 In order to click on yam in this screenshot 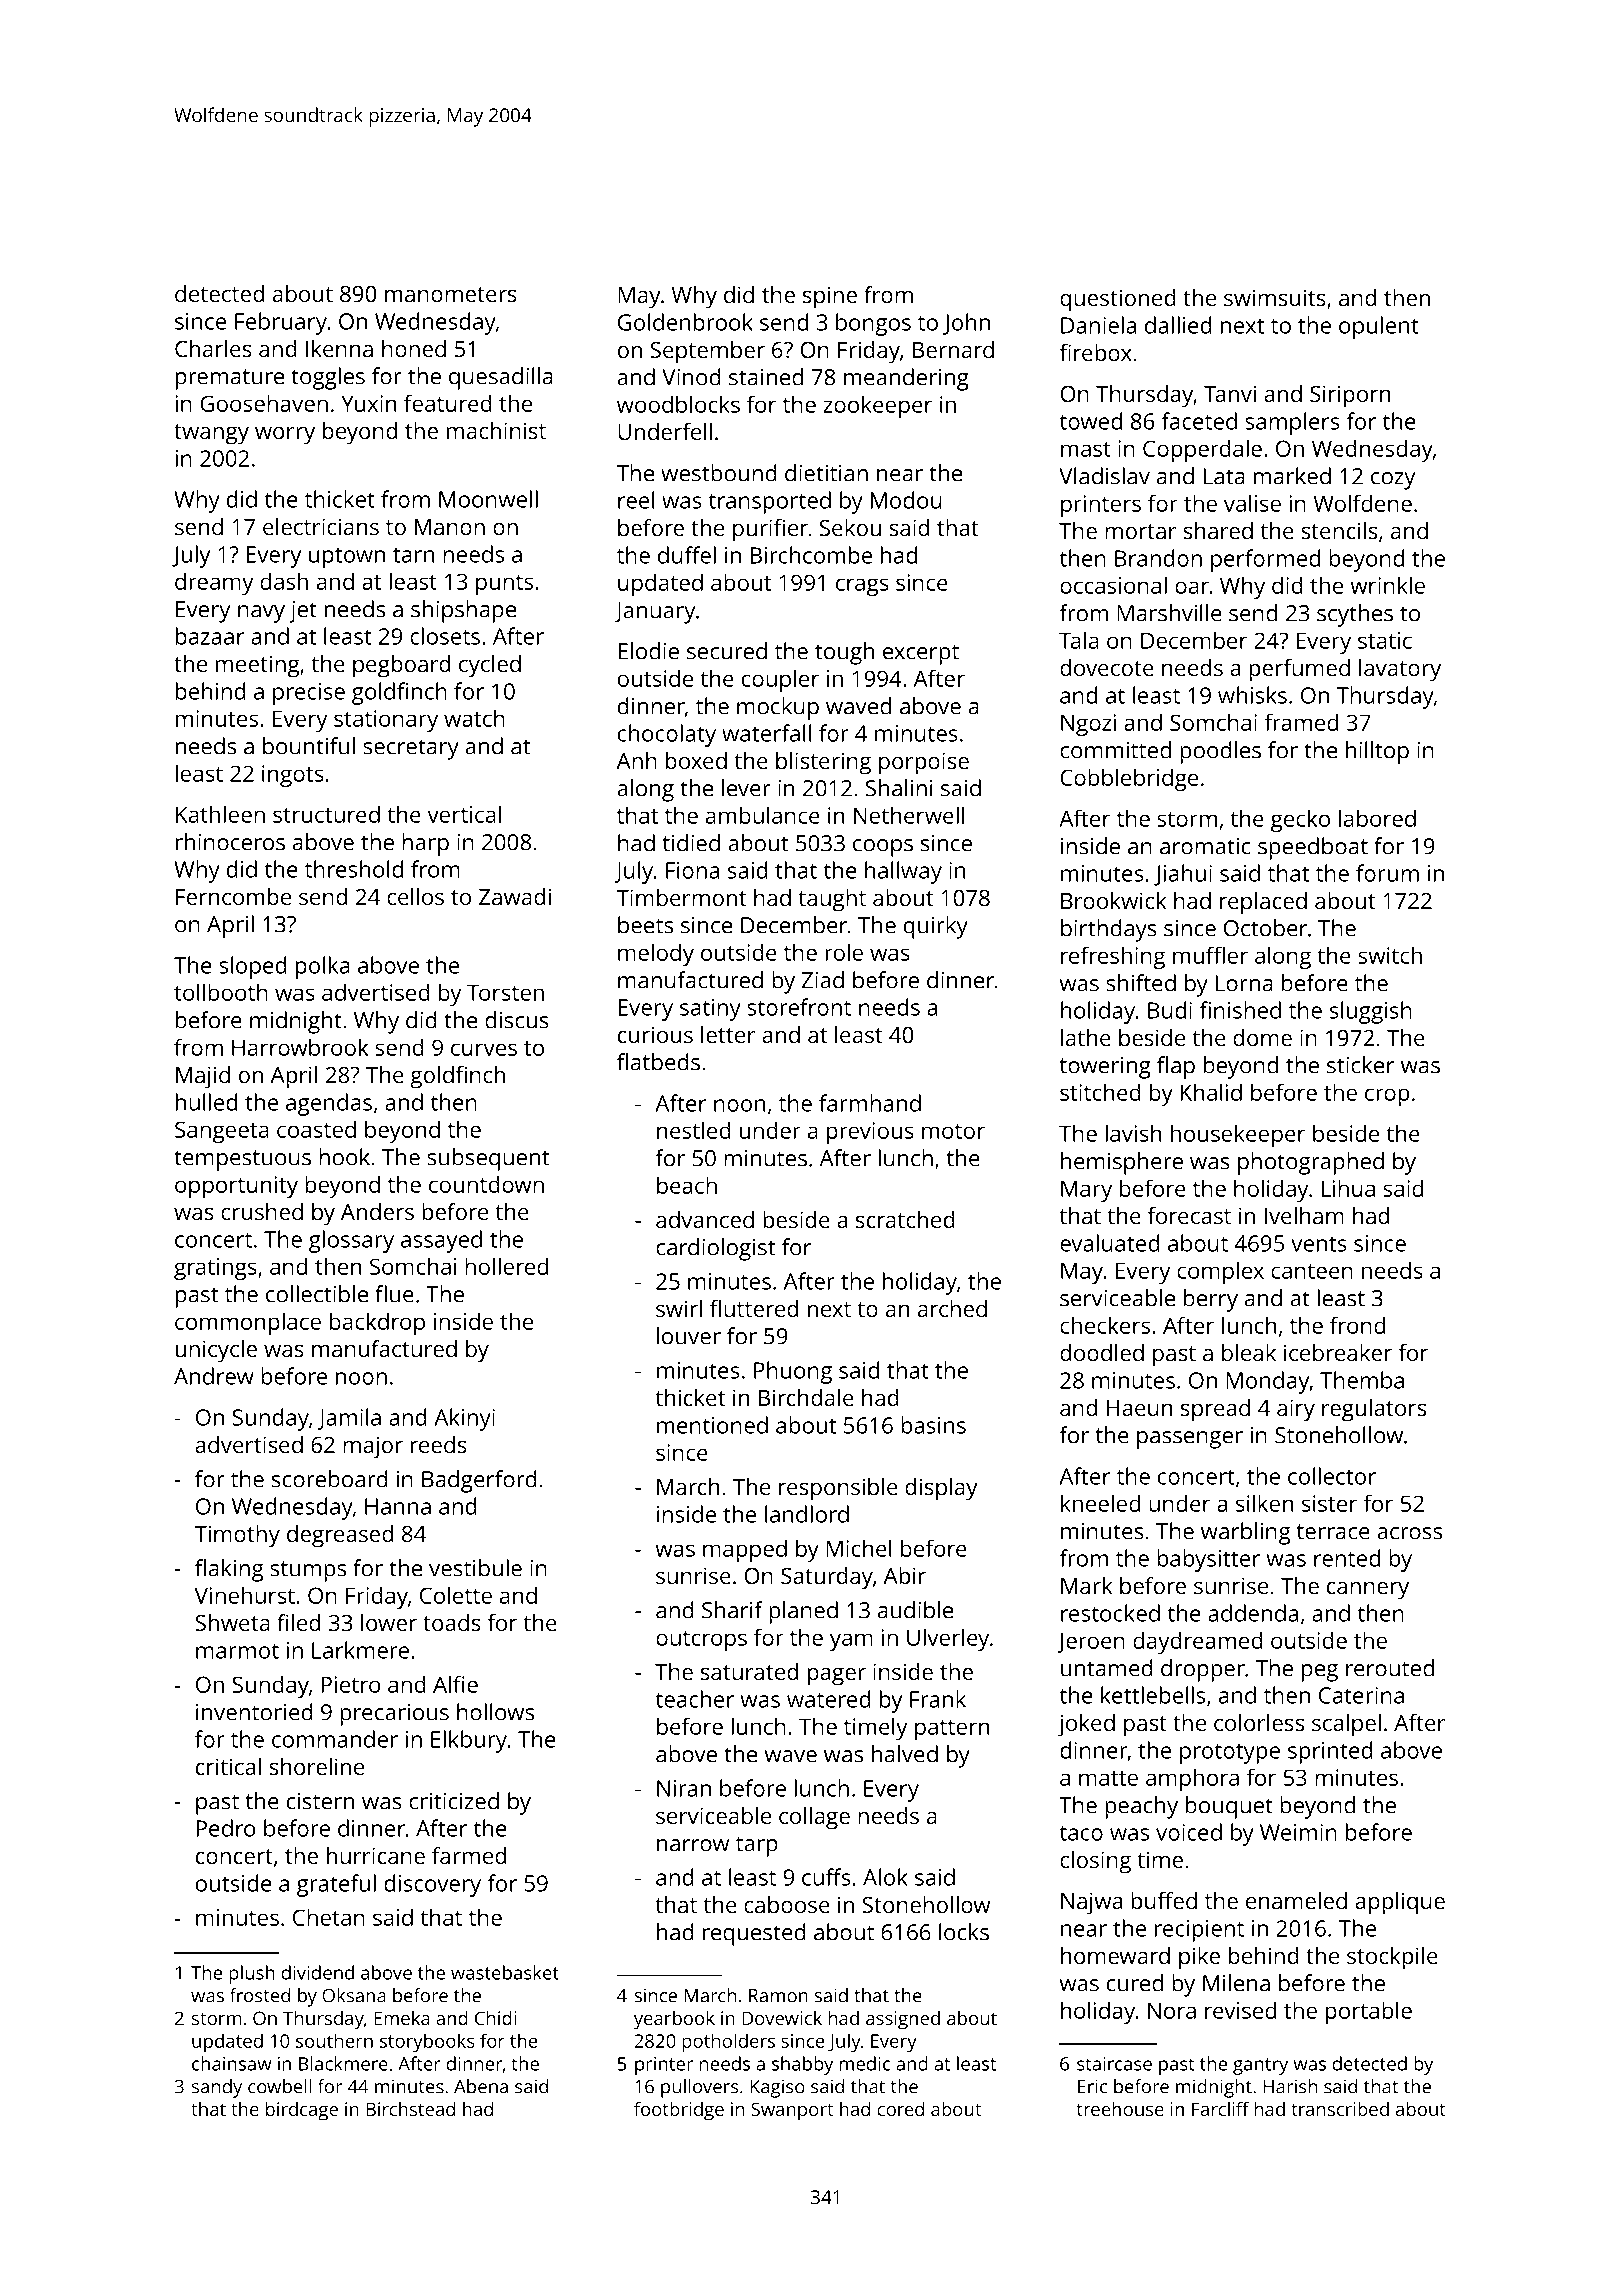, I will do `click(851, 1642)`.
